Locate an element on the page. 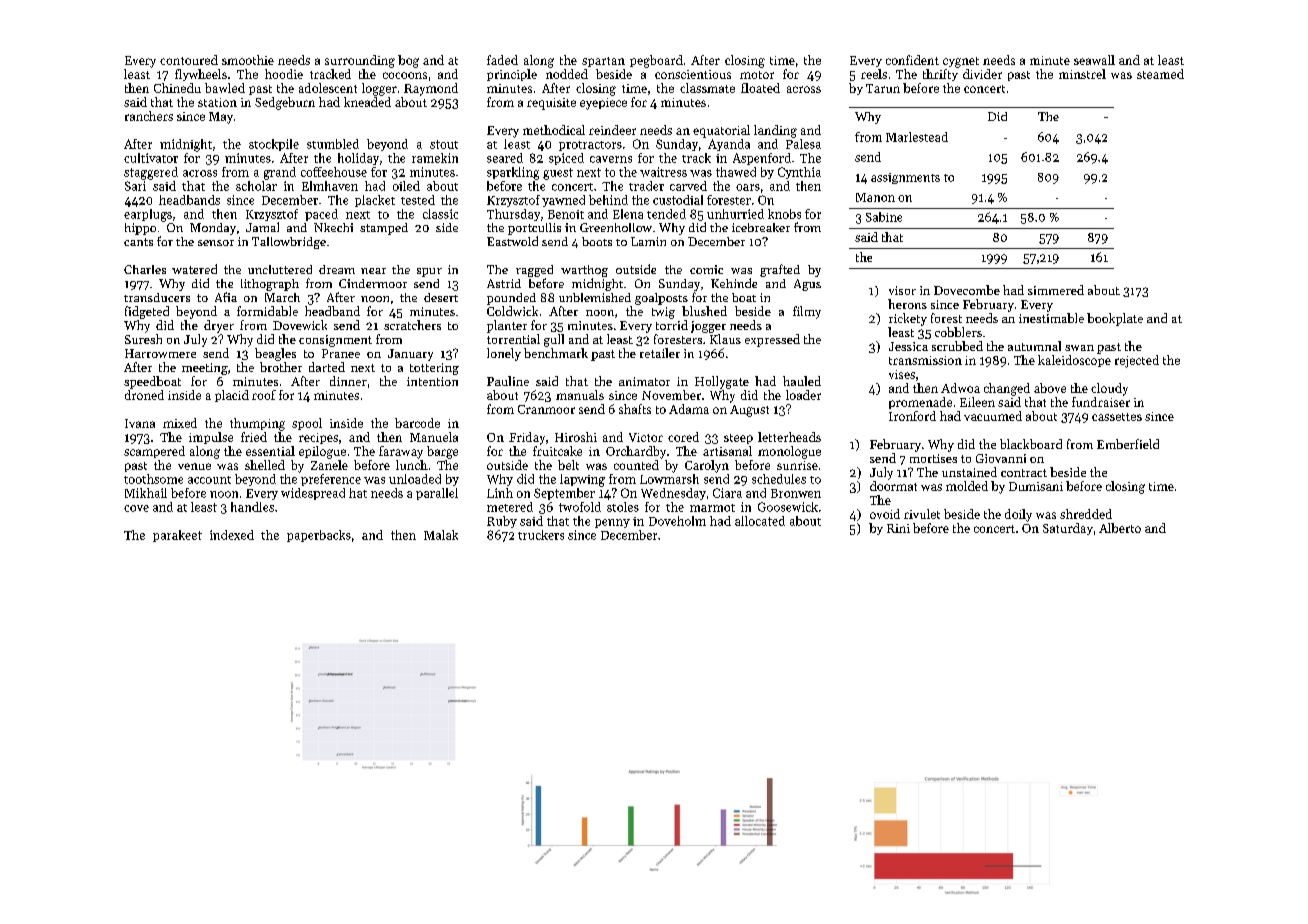 This page has height=924, width=1308. Adwoa is located at coordinates (960, 388).
